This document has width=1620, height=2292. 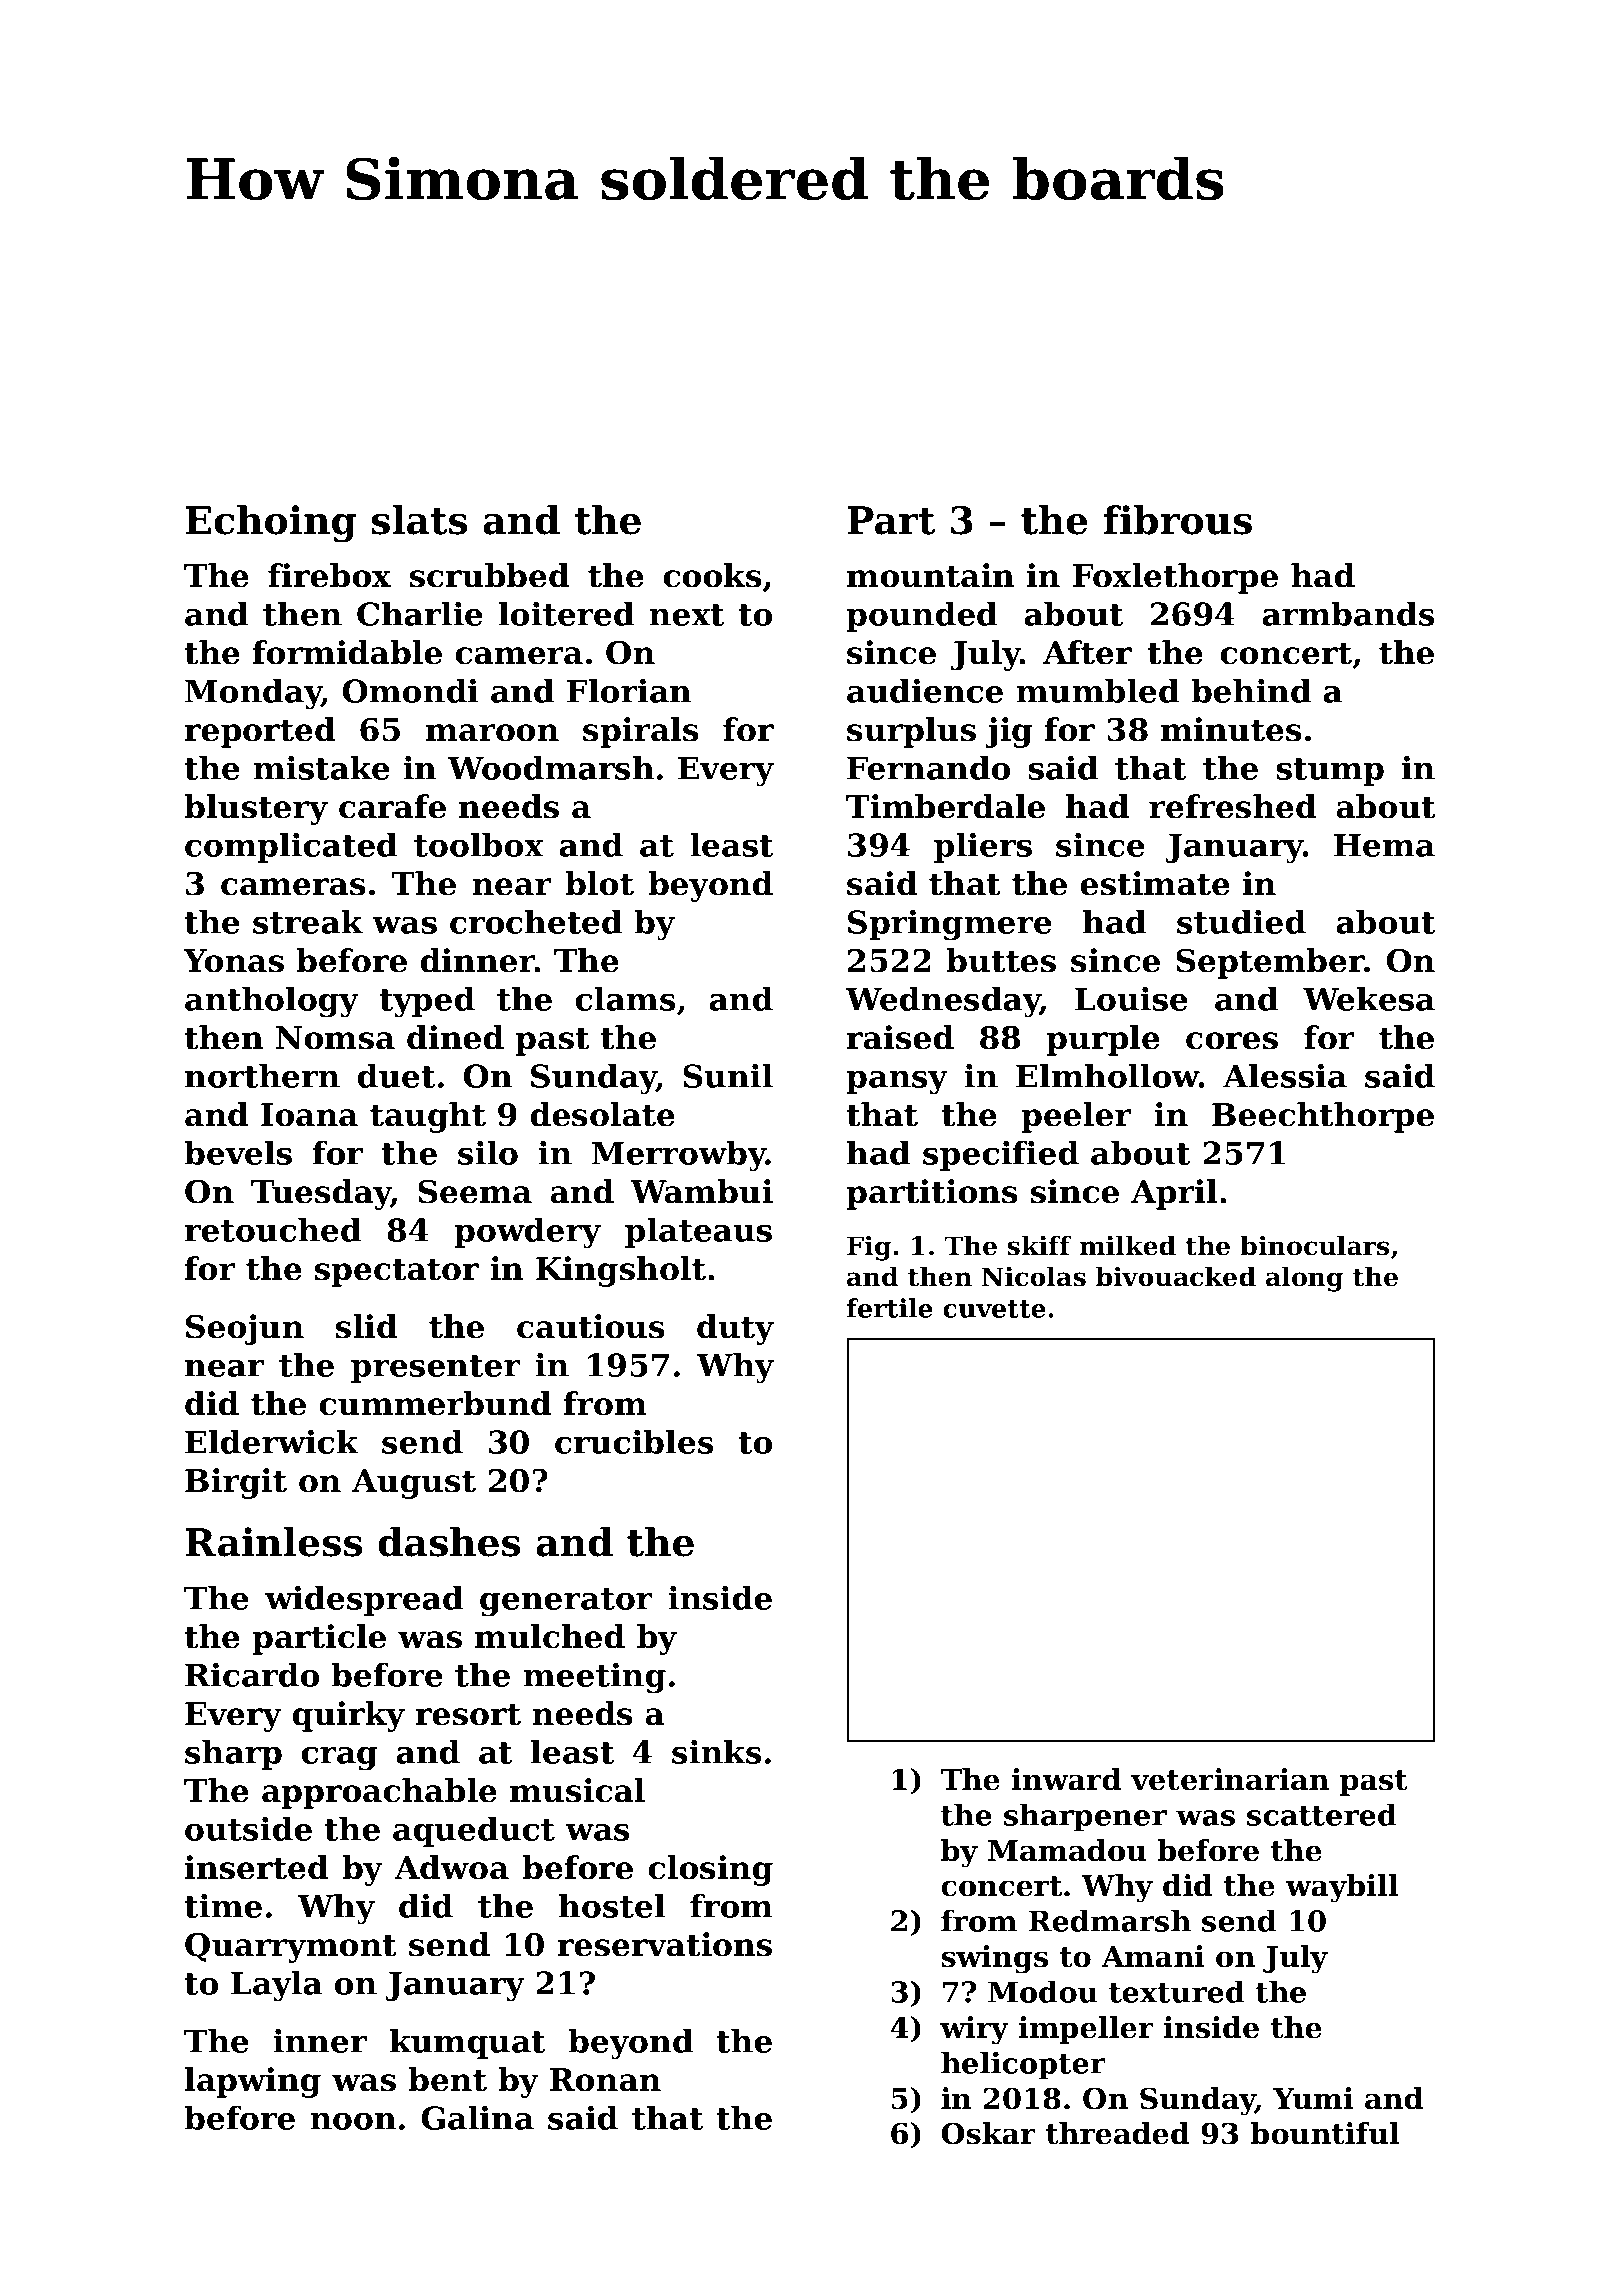 I want to click on mountain, so click(x=930, y=575).
